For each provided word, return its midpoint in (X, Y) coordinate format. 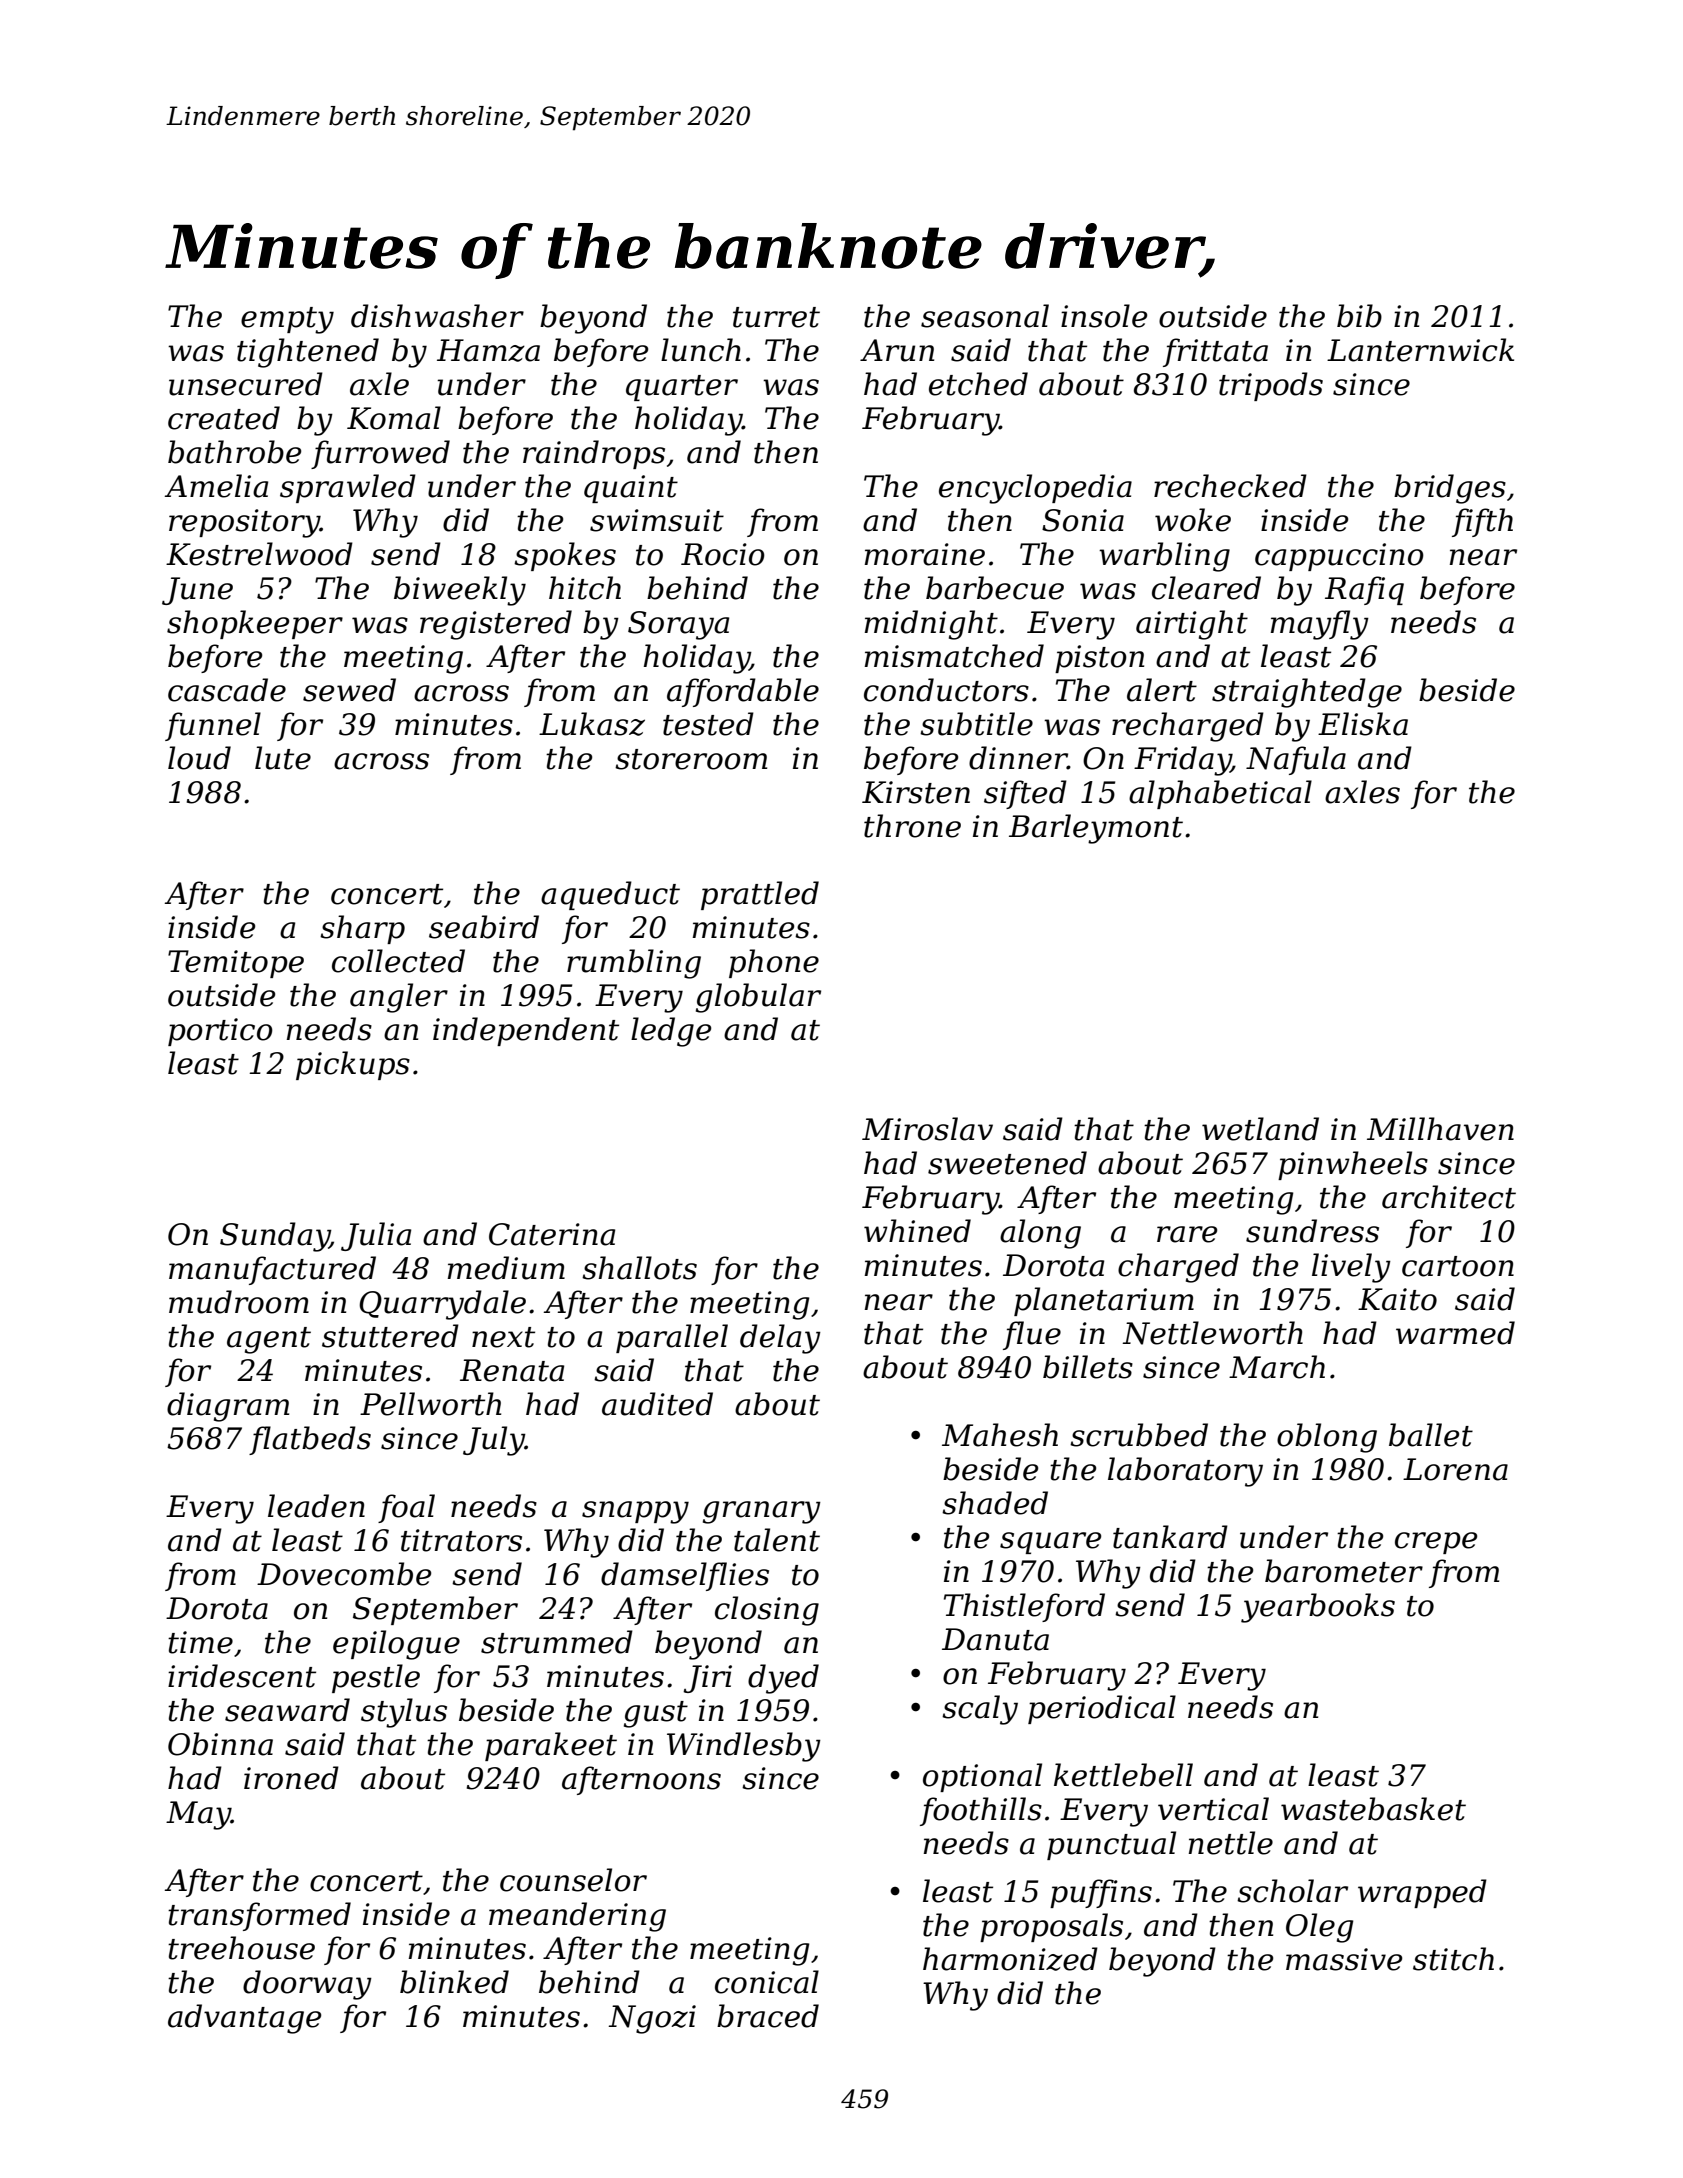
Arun (897, 350)
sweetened (1007, 1163)
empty (287, 320)
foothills (981, 1811)
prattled (760, 895)
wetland (1260, 1129)
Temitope (236, 964)
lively (1351, 1268)
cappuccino (1339, 557)
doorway (307, 1985)
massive (1344, 1959)
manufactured (272, 1270)
